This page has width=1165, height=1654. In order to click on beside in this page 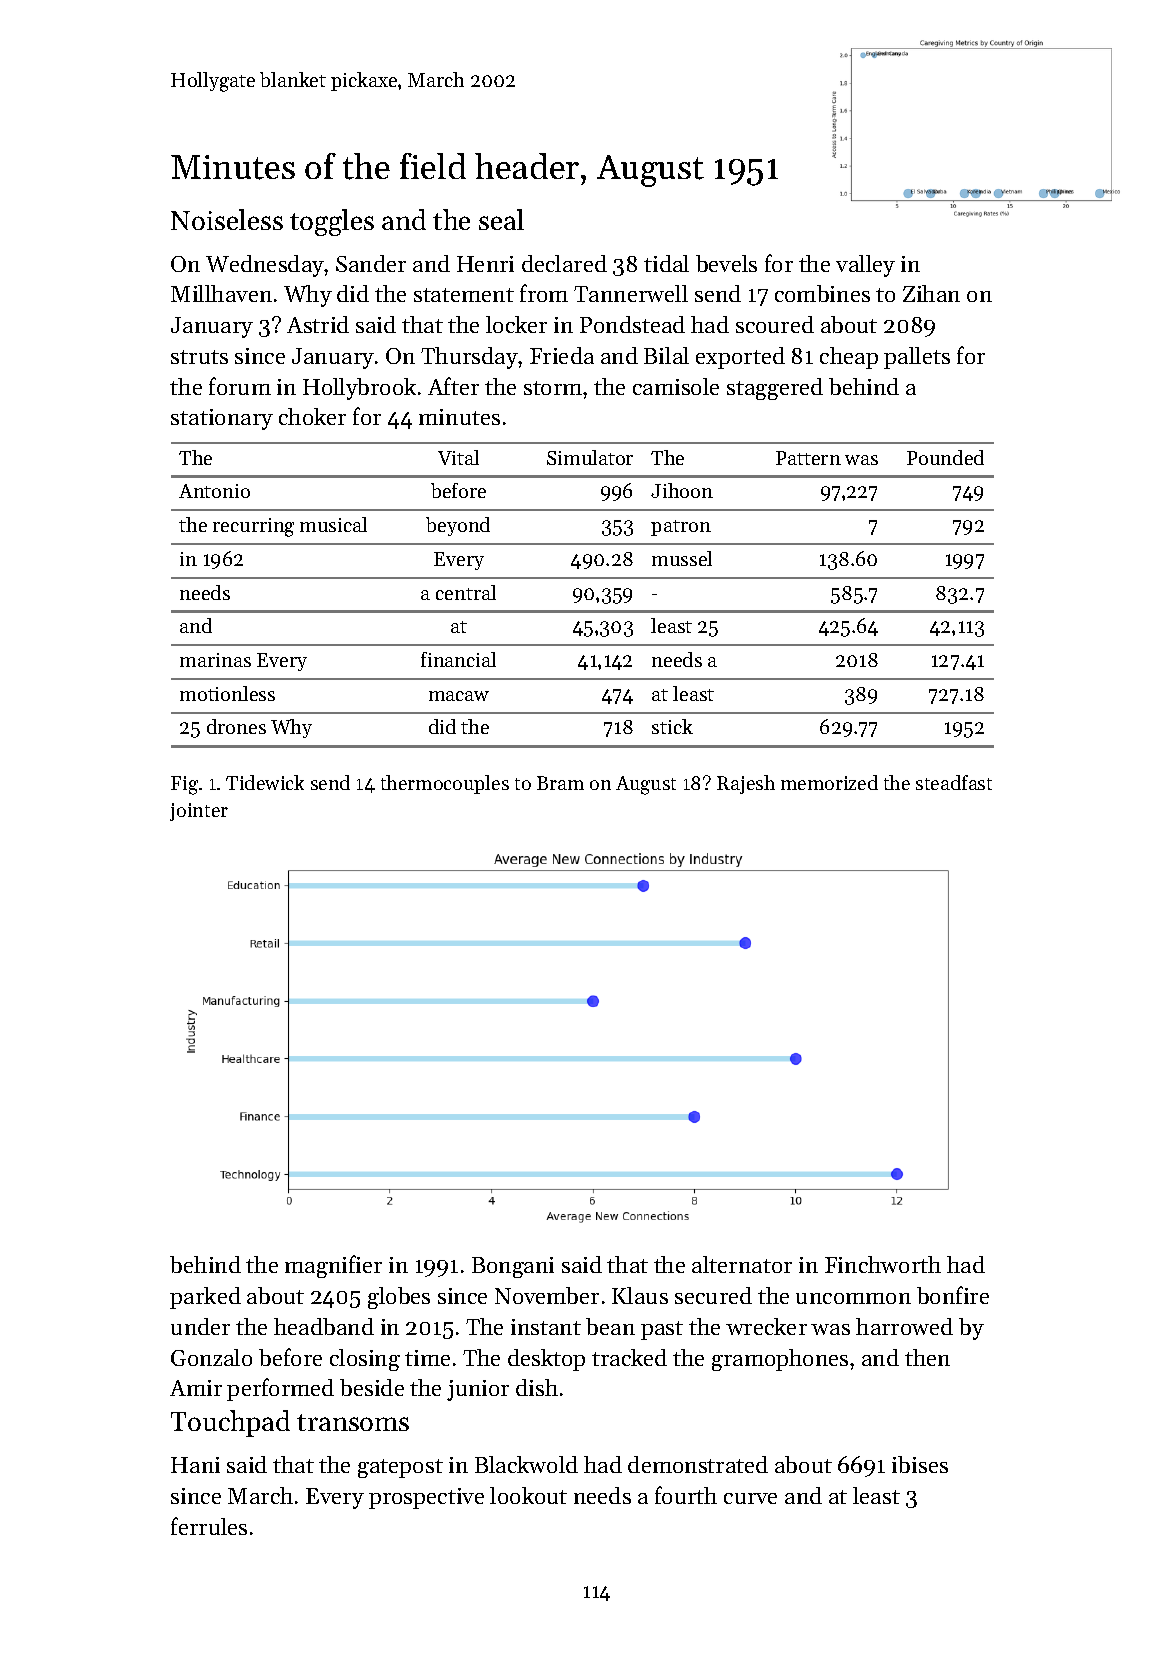, I will do `click(372, 1387)`.
